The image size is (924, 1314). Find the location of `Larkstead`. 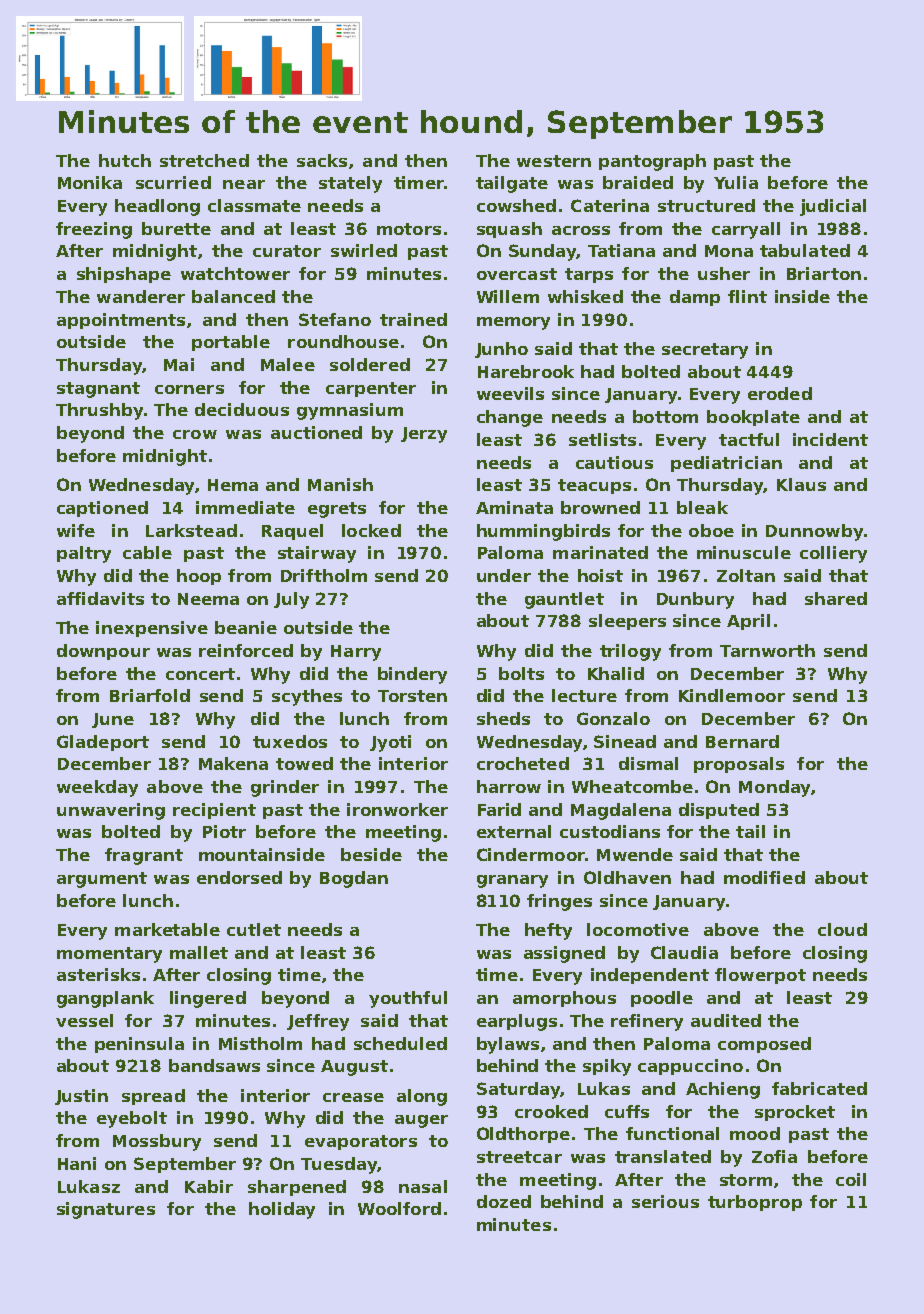

Larkstead is located at coordinates (191, 530).
